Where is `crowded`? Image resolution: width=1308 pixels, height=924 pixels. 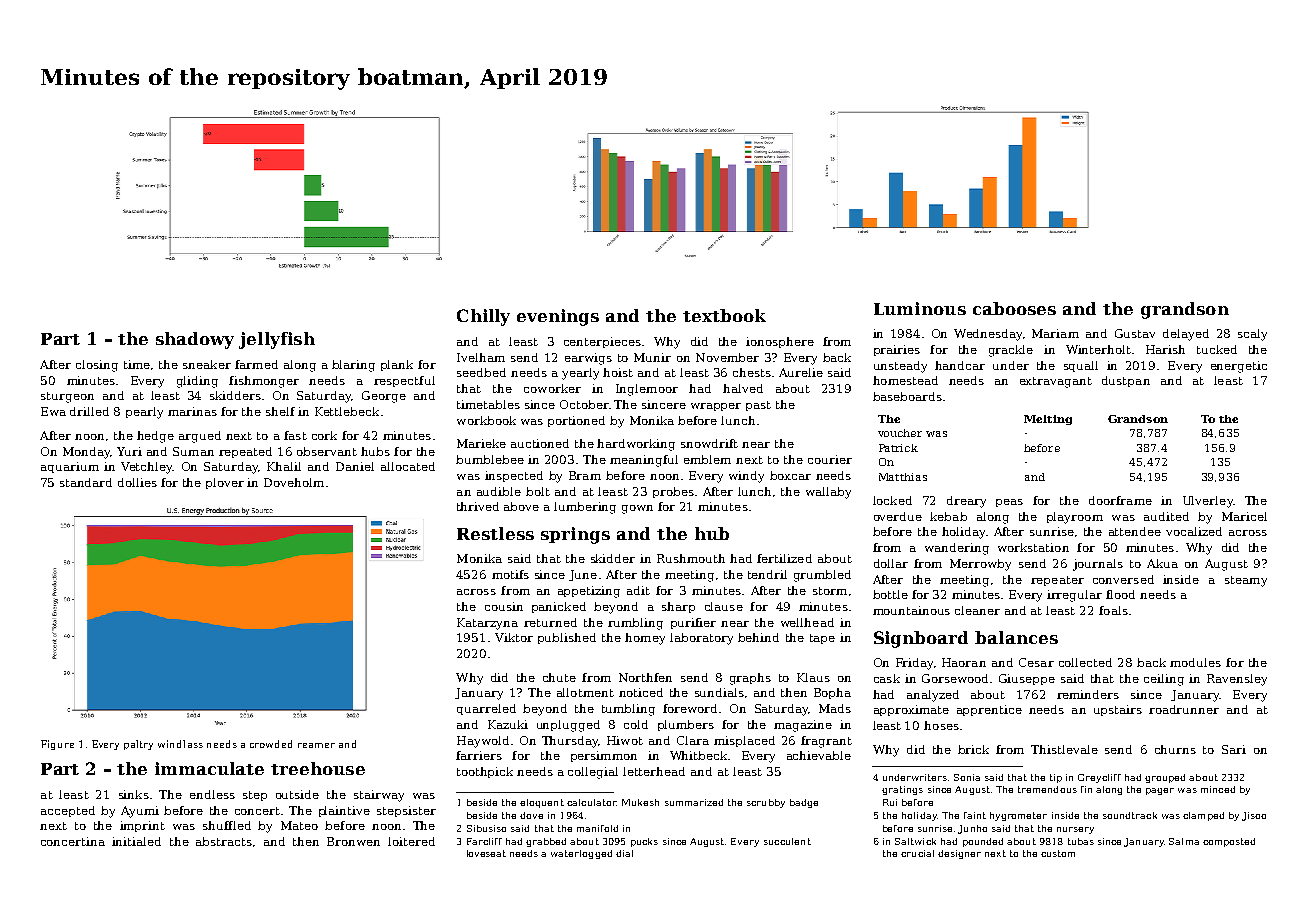
crowded is located at coordinates (271, 744).
